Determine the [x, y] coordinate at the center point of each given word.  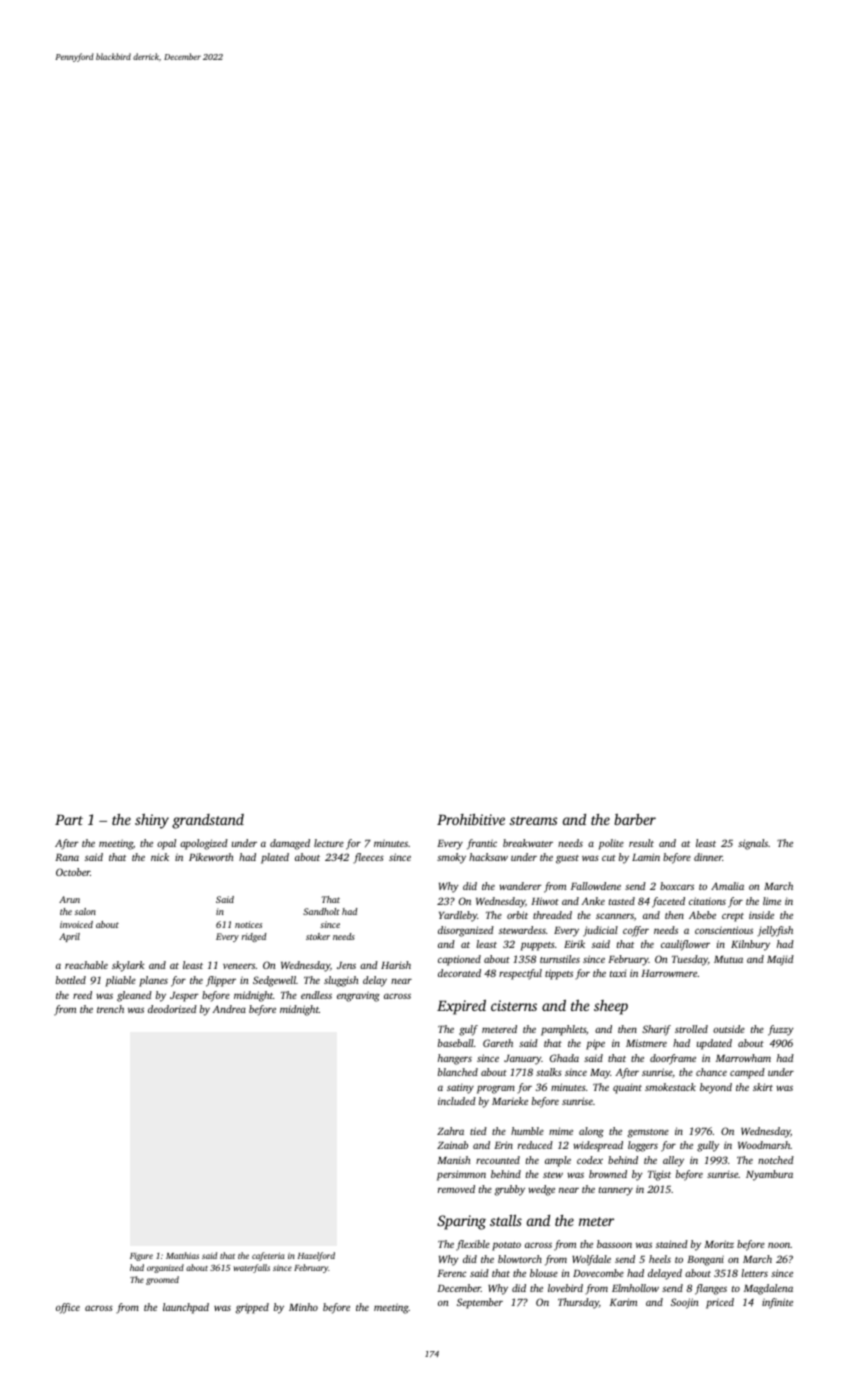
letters [755, 1273]
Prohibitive [471, 819]
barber [635, 819]
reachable [86, 965]
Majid [780, 960]
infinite [777, 1303]
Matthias [182, 1255]
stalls [506, 1220]
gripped [252, 1308]
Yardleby [458, 916]
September [480, 1303]
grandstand [208, 821]
